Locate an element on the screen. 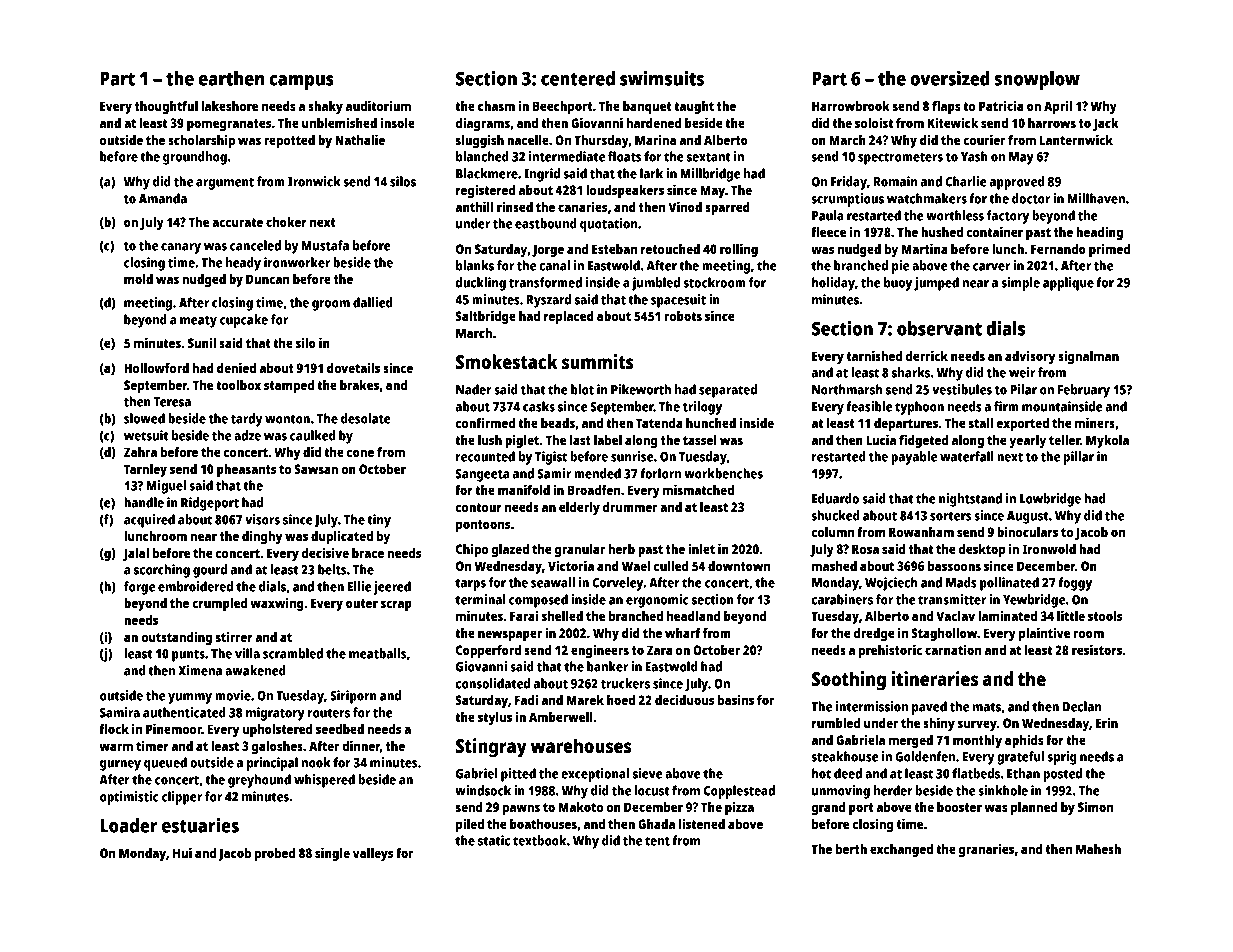 The image size is (1233, 952). Jorge is located at coordinates (548, 250).
